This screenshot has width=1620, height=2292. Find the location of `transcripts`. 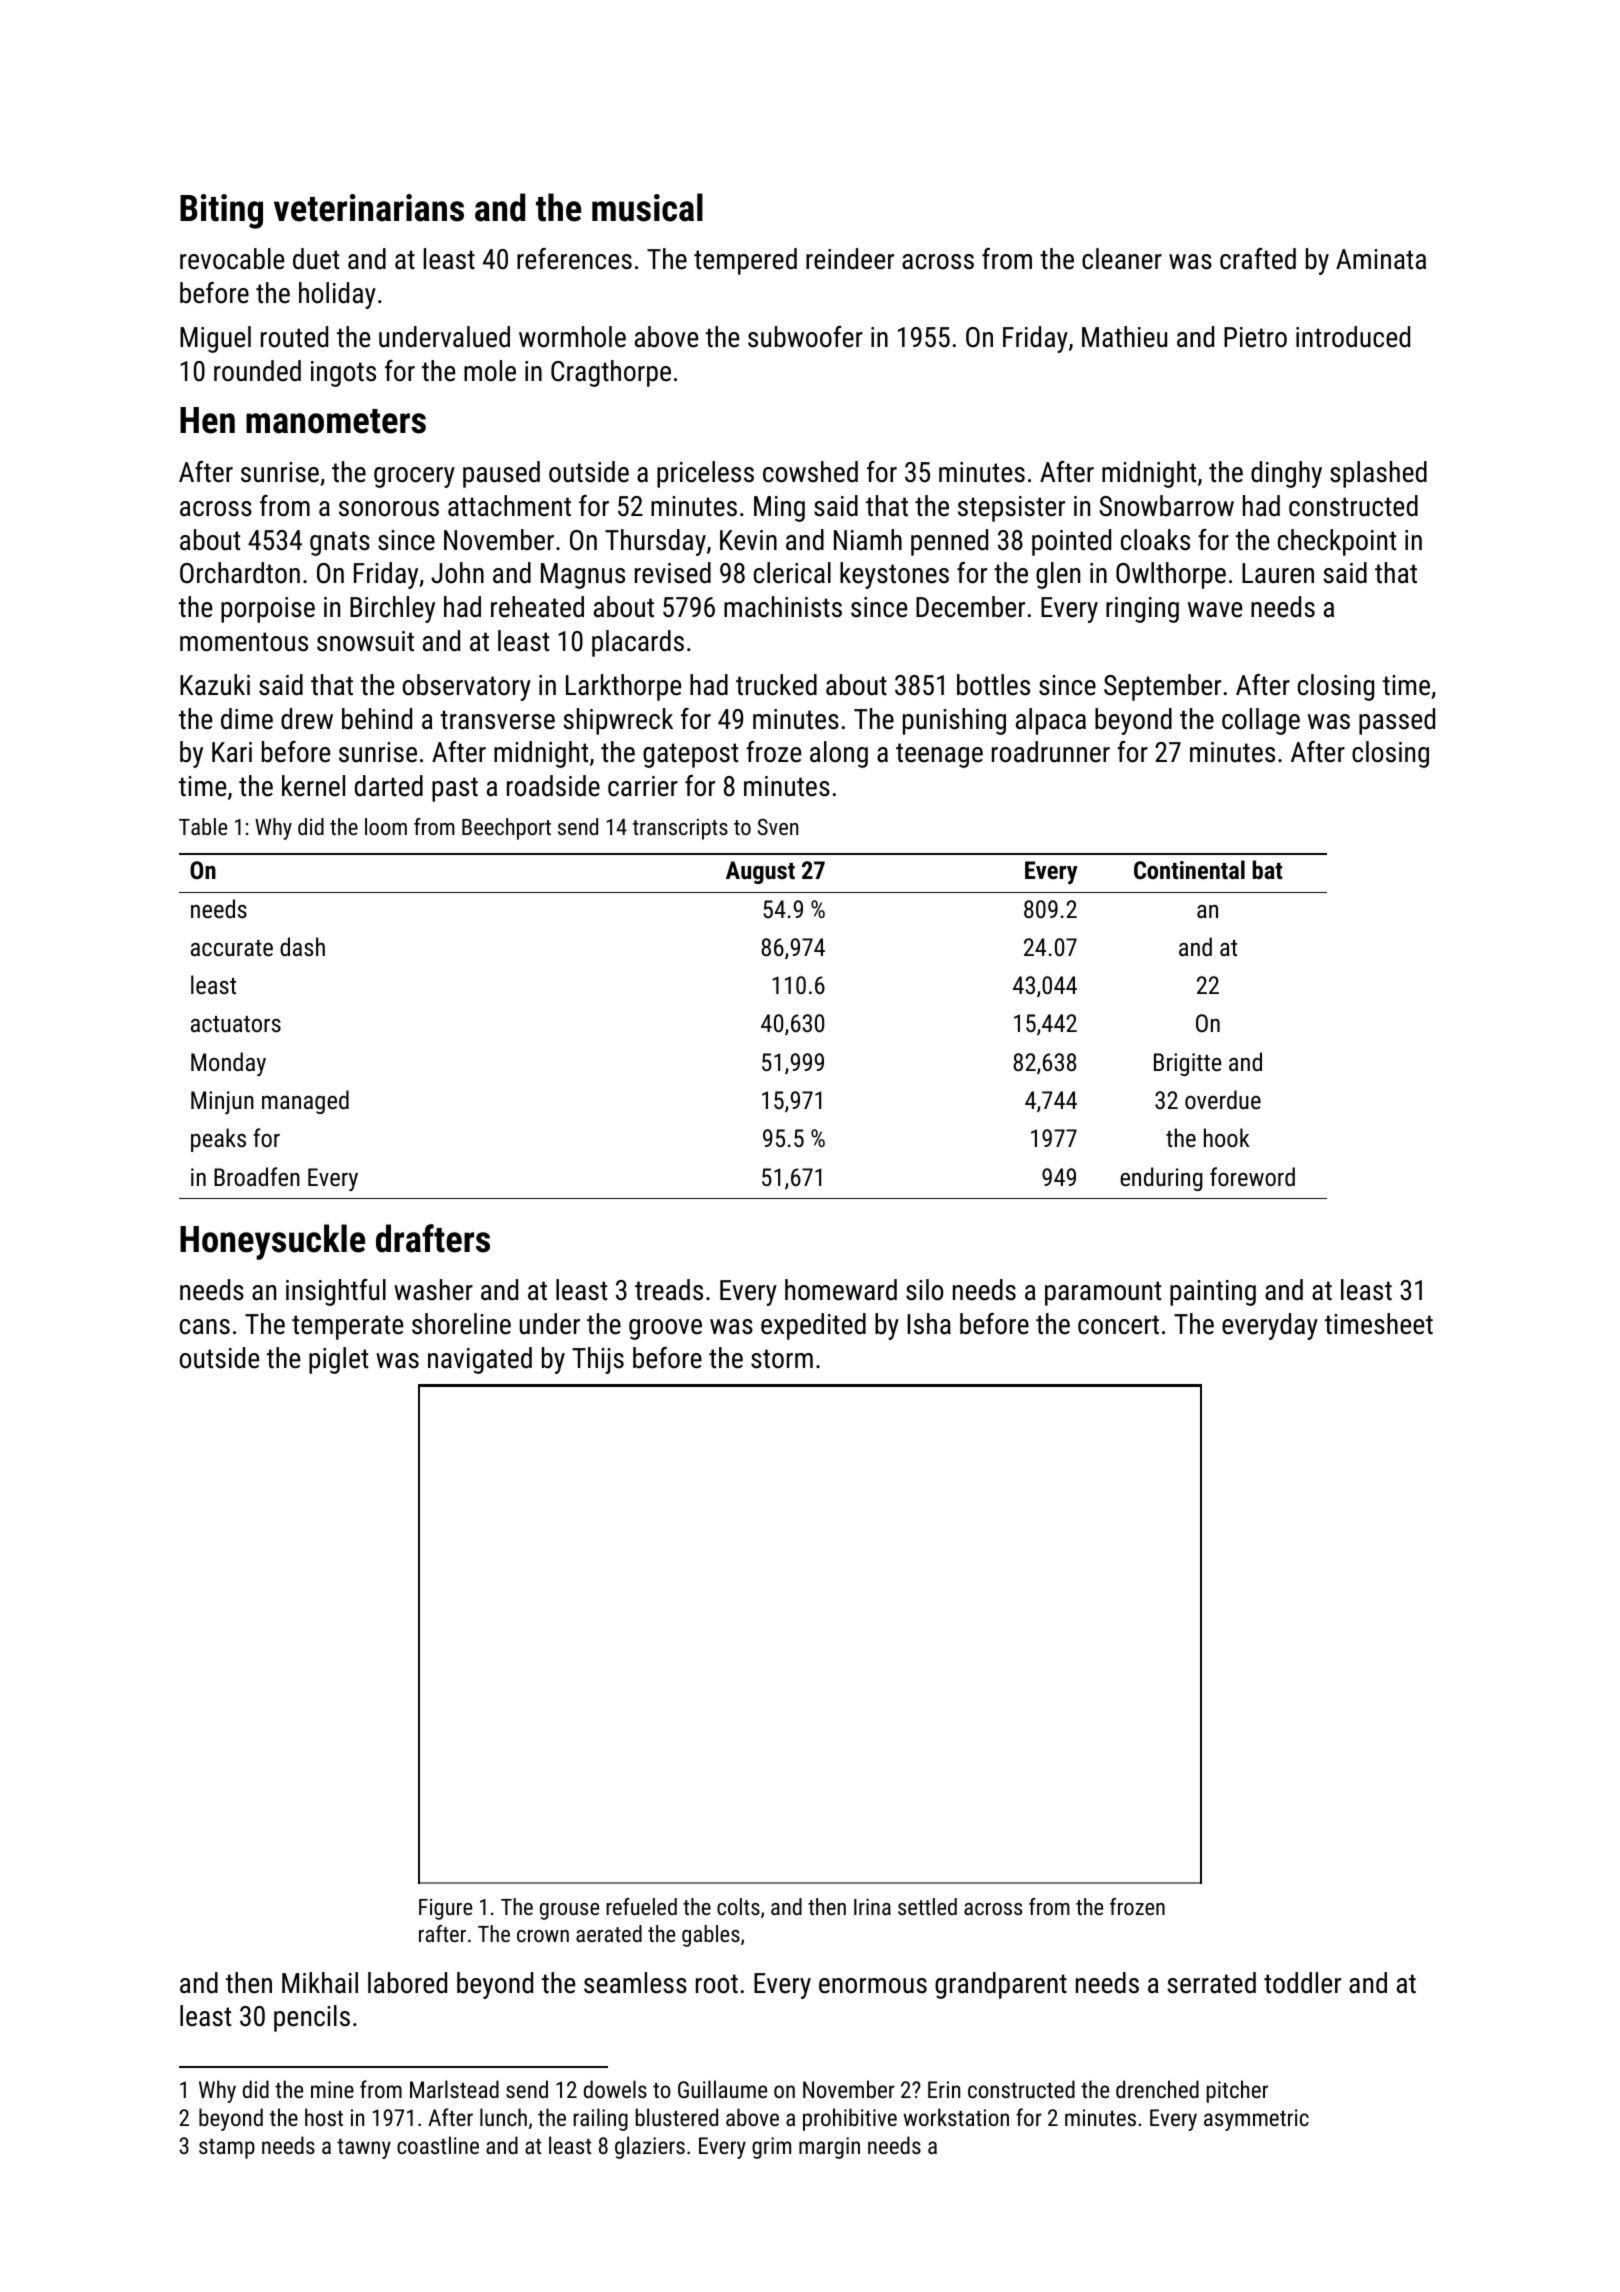

transcripts is located at coordinates (680, 829).
